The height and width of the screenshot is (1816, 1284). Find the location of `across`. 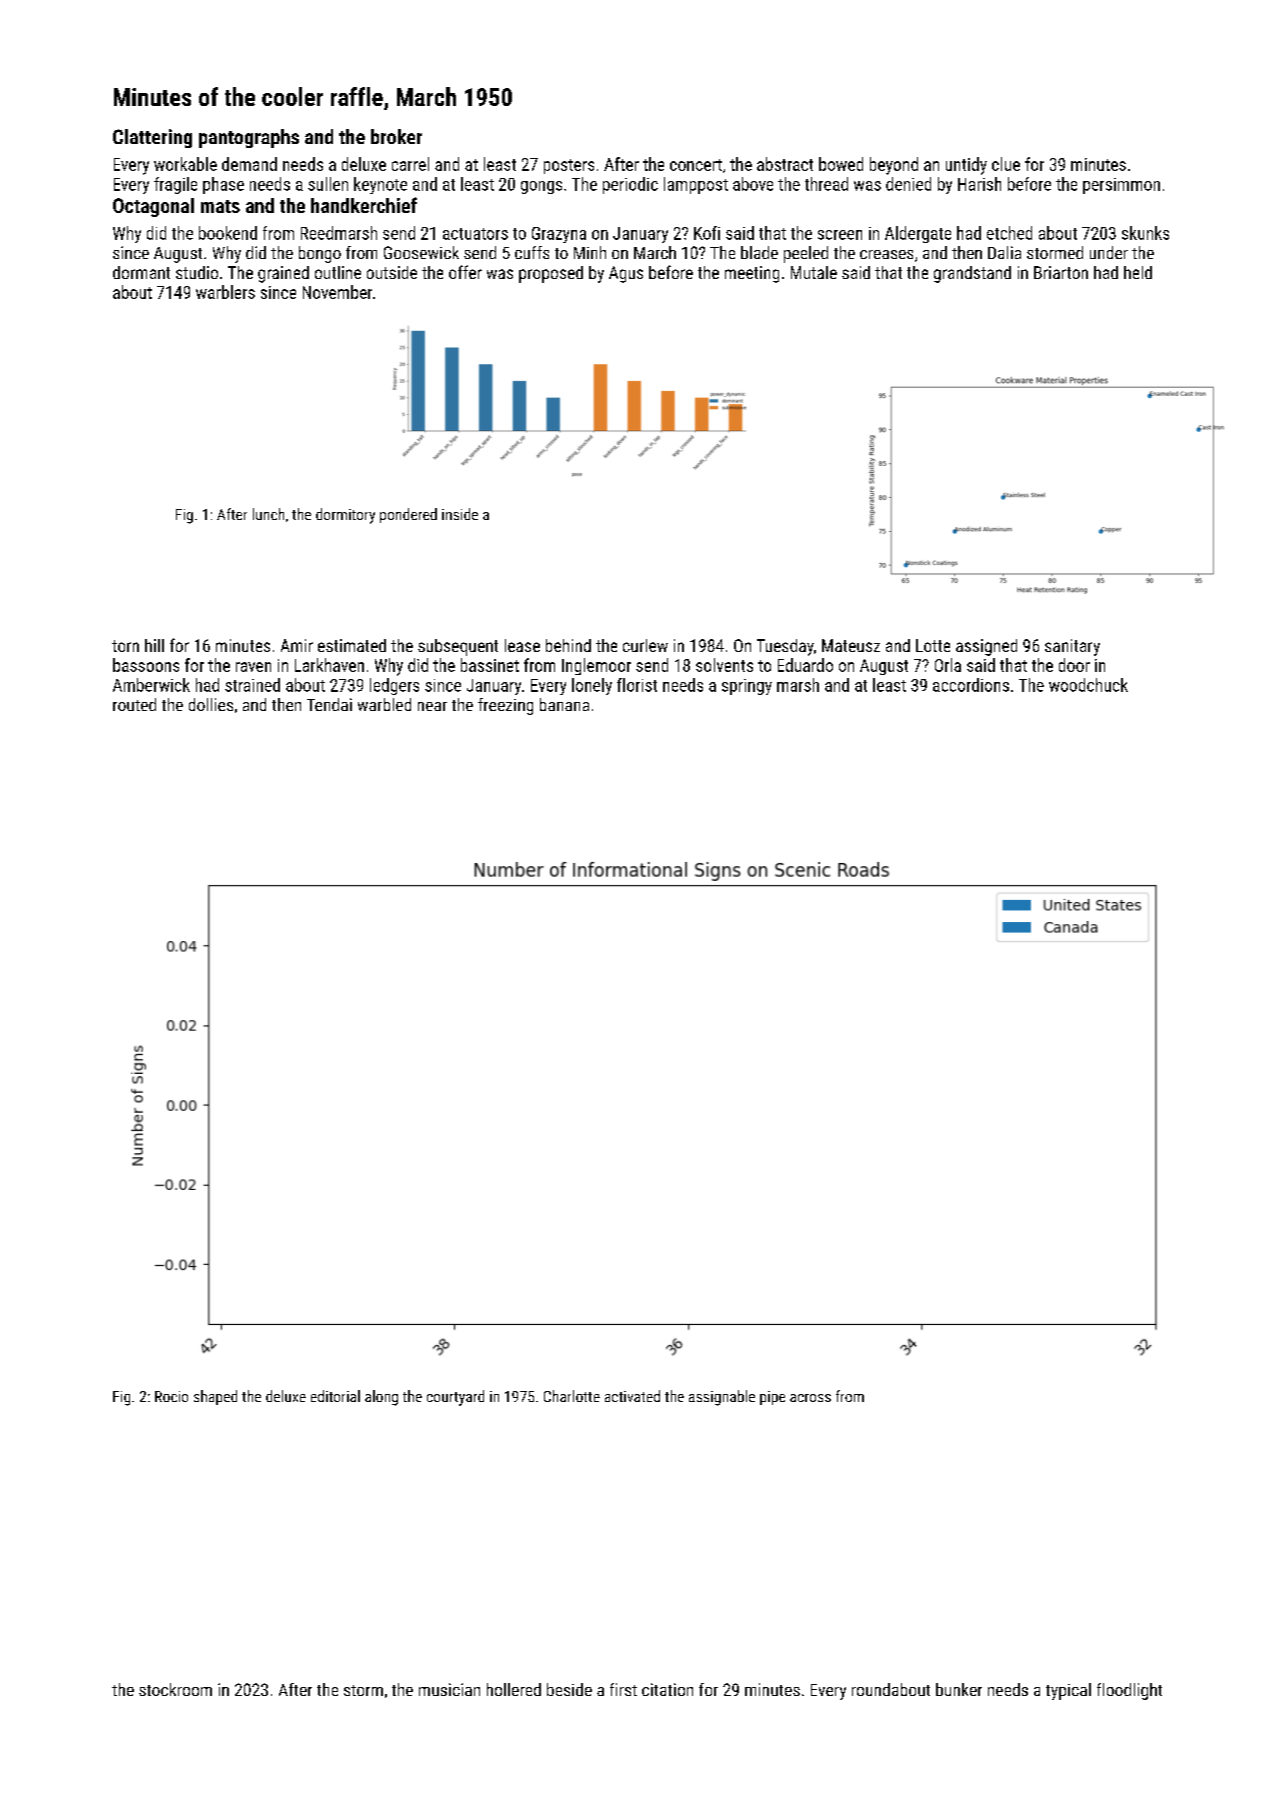

across is located at coordinates (810, 1398).
